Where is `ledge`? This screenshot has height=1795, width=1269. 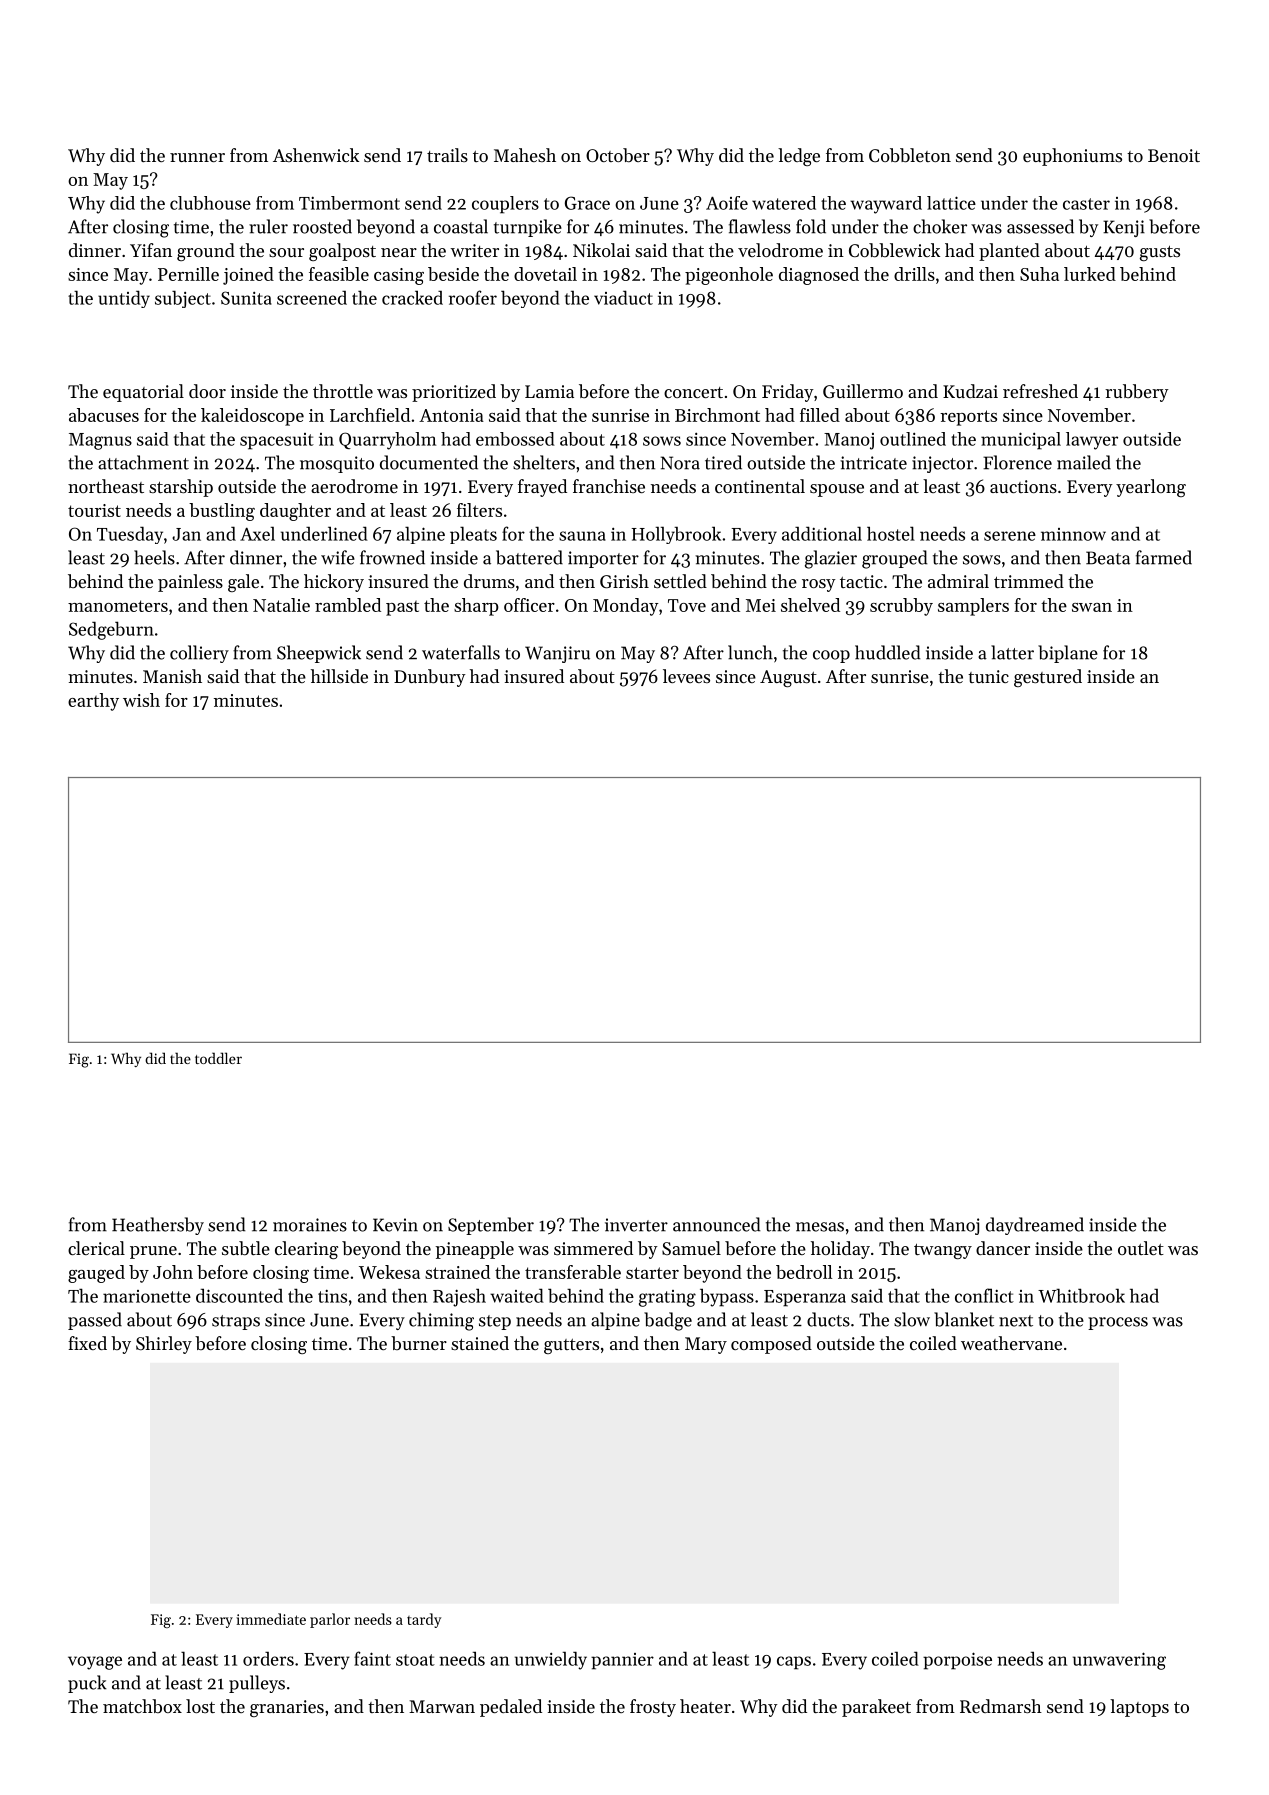 ledge is located at coordinates (799, 157).
